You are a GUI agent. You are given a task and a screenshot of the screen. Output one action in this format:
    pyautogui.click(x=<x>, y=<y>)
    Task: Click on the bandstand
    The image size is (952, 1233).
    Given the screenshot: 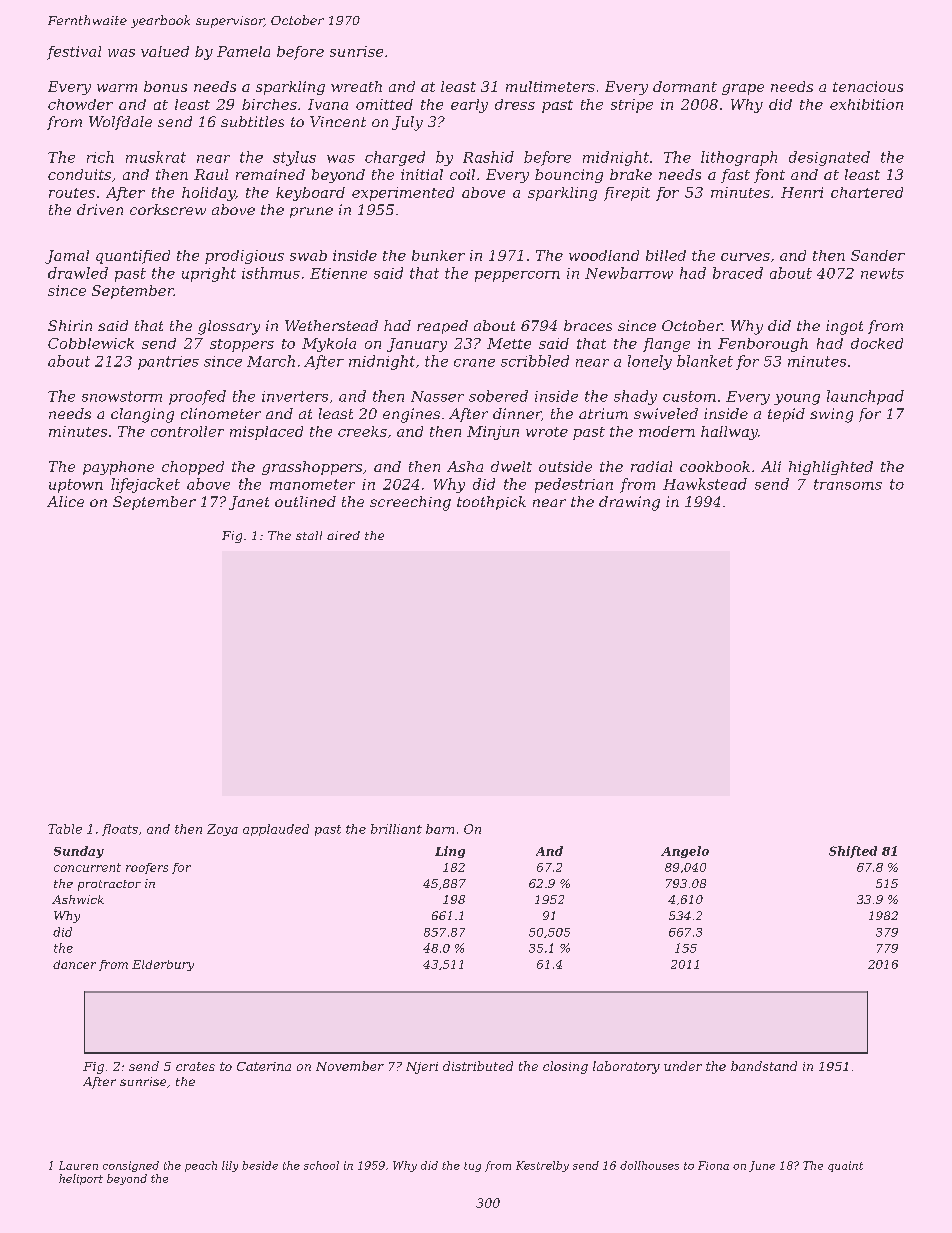 What is the action you would take?
    pyautogui.click(x=764, y=1066)
